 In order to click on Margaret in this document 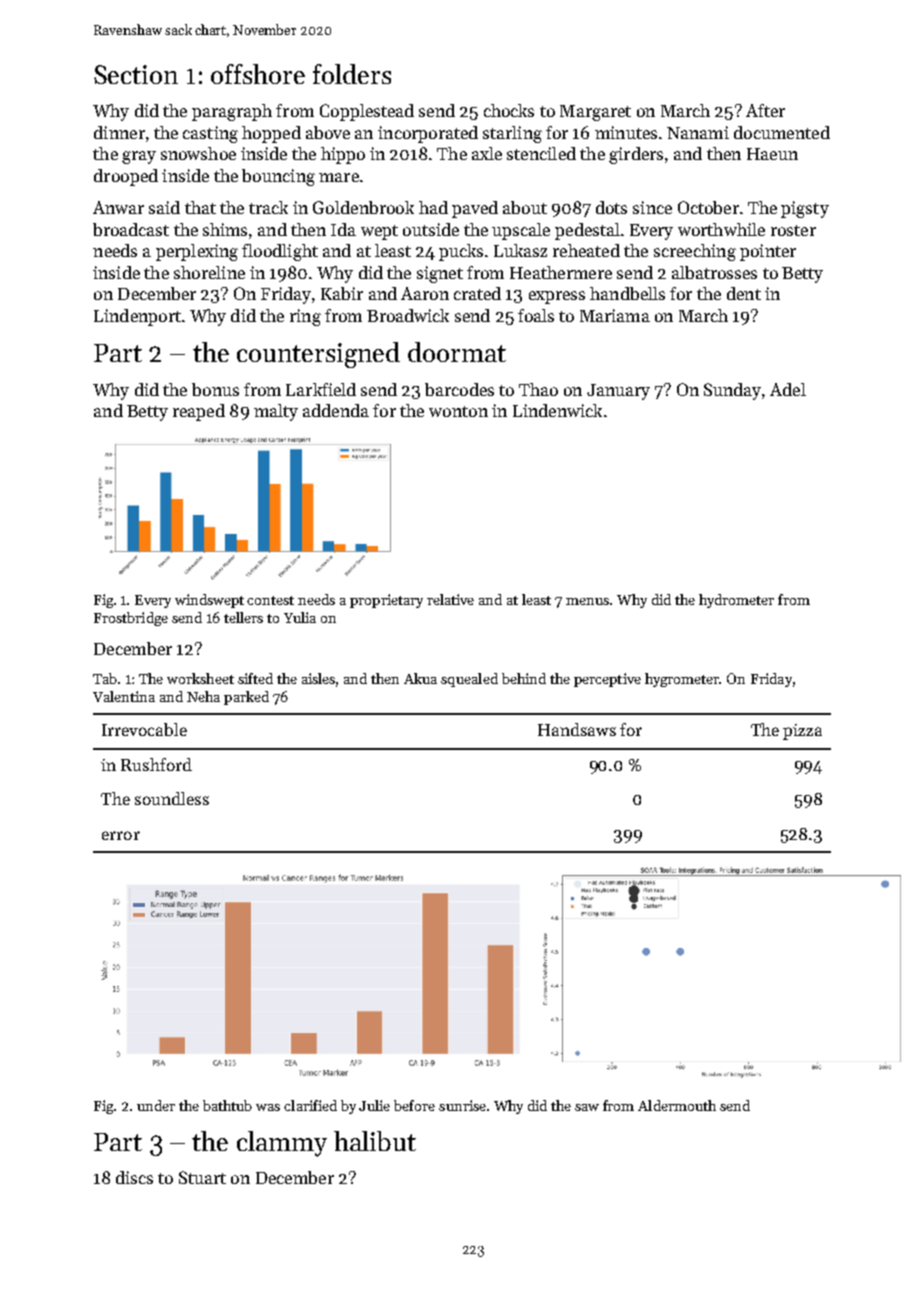, I will do `click(595, 113)`.
